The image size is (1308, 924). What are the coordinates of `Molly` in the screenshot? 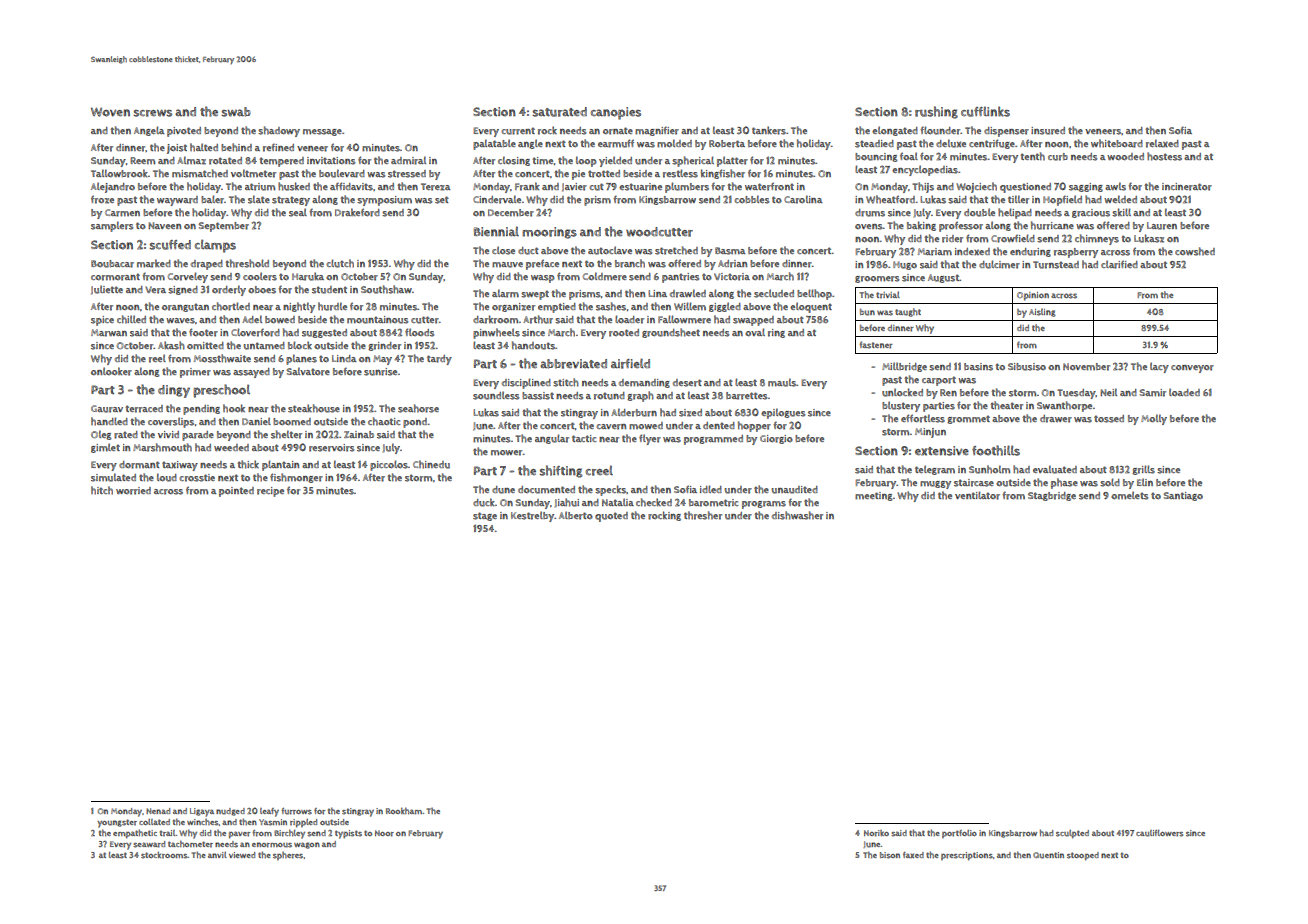 It's located at (1154, 419).
